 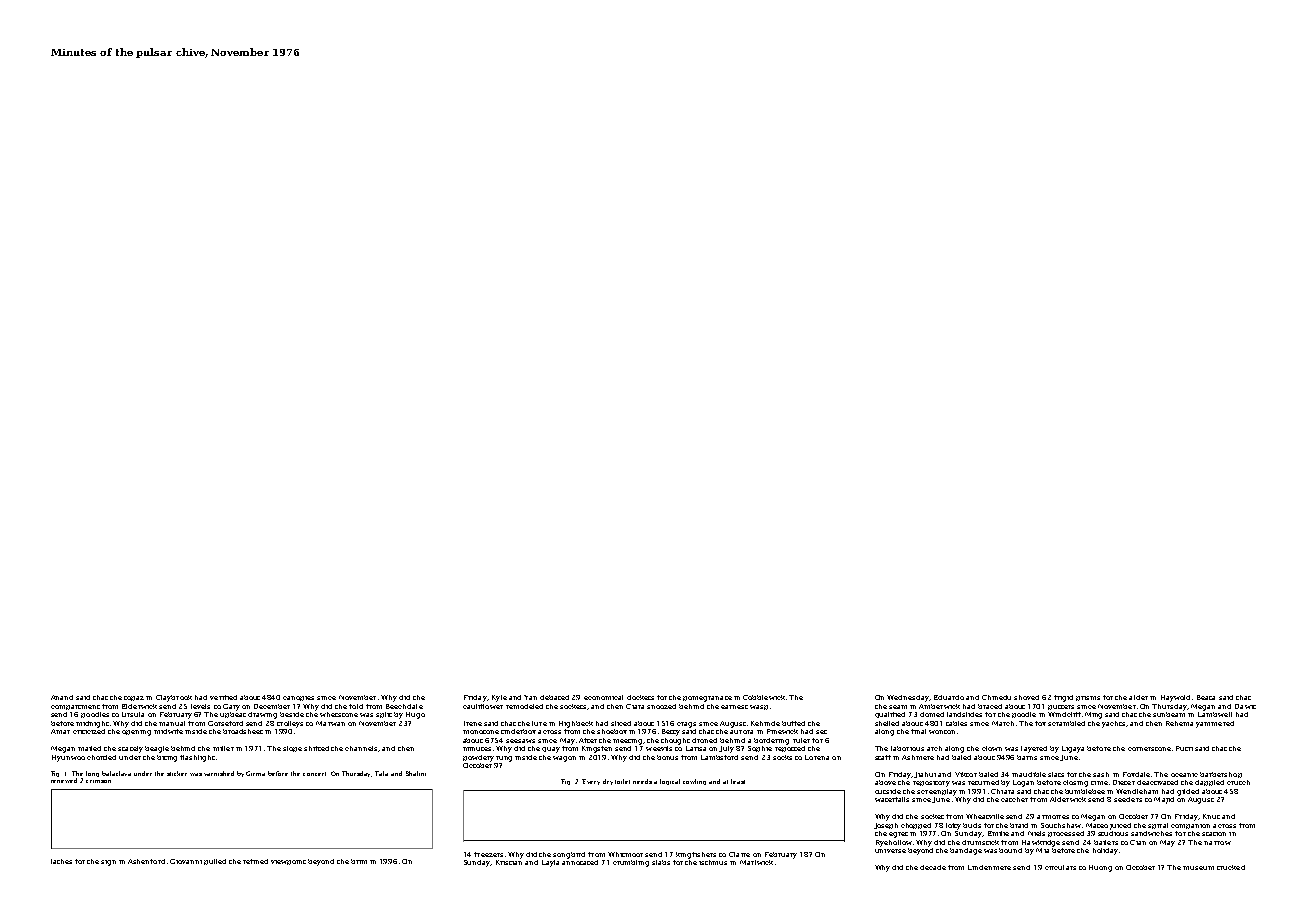 I want to click on Foxdale, so click(x=1136, y=774).
